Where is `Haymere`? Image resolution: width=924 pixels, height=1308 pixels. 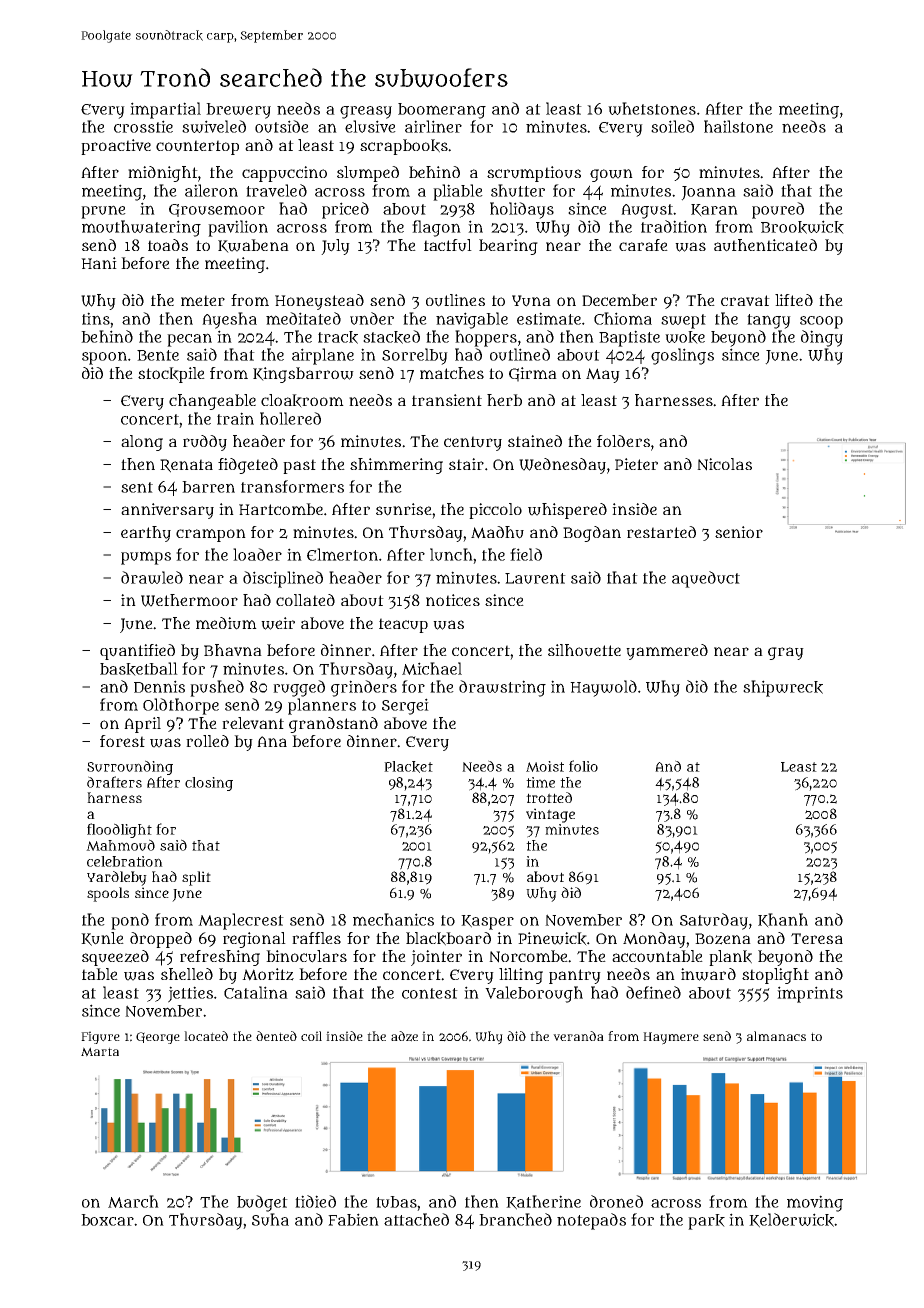
Haymere is located at coordinates (671, 1038).
